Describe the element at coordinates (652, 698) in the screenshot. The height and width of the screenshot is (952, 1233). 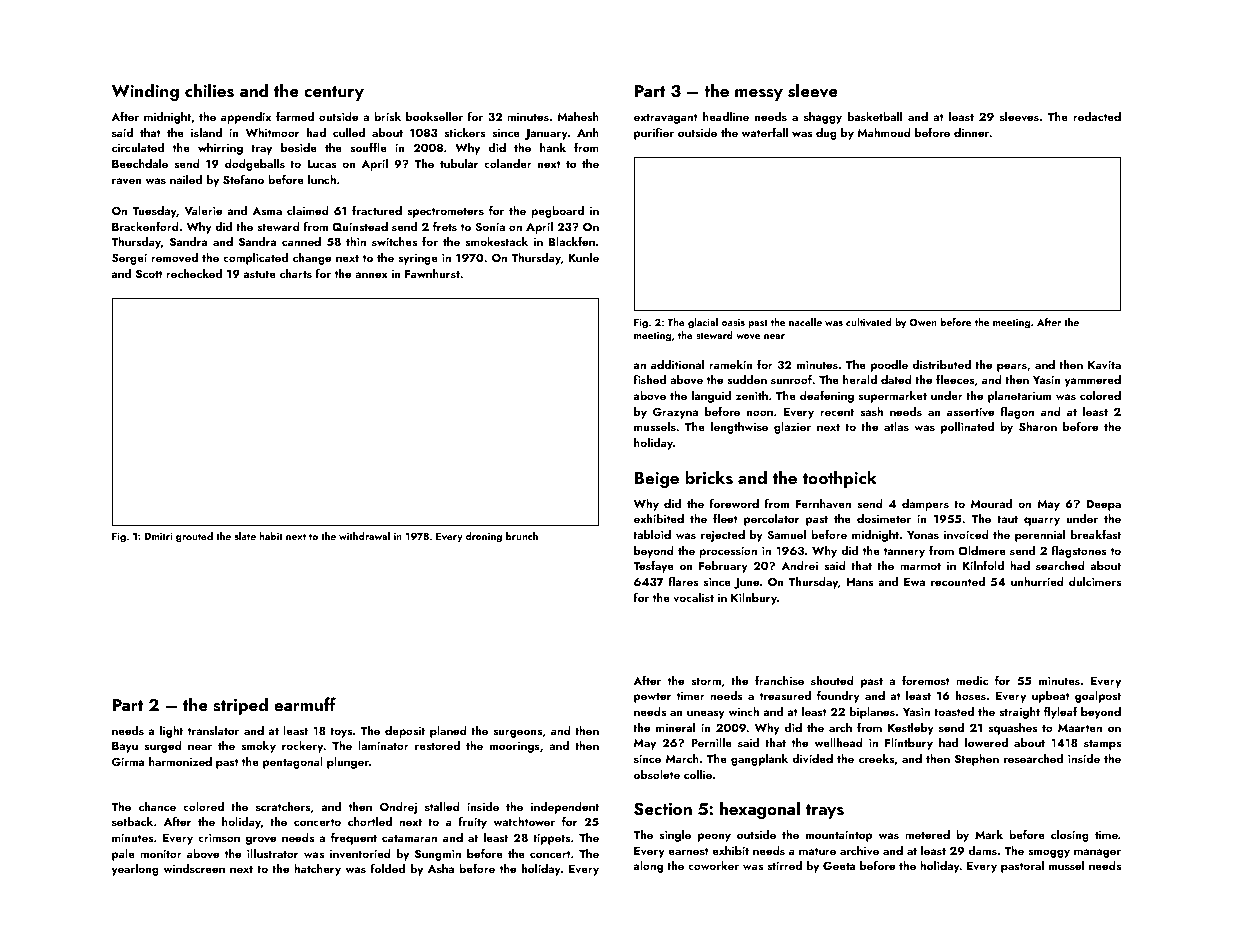
I see `pewter` at that location.
